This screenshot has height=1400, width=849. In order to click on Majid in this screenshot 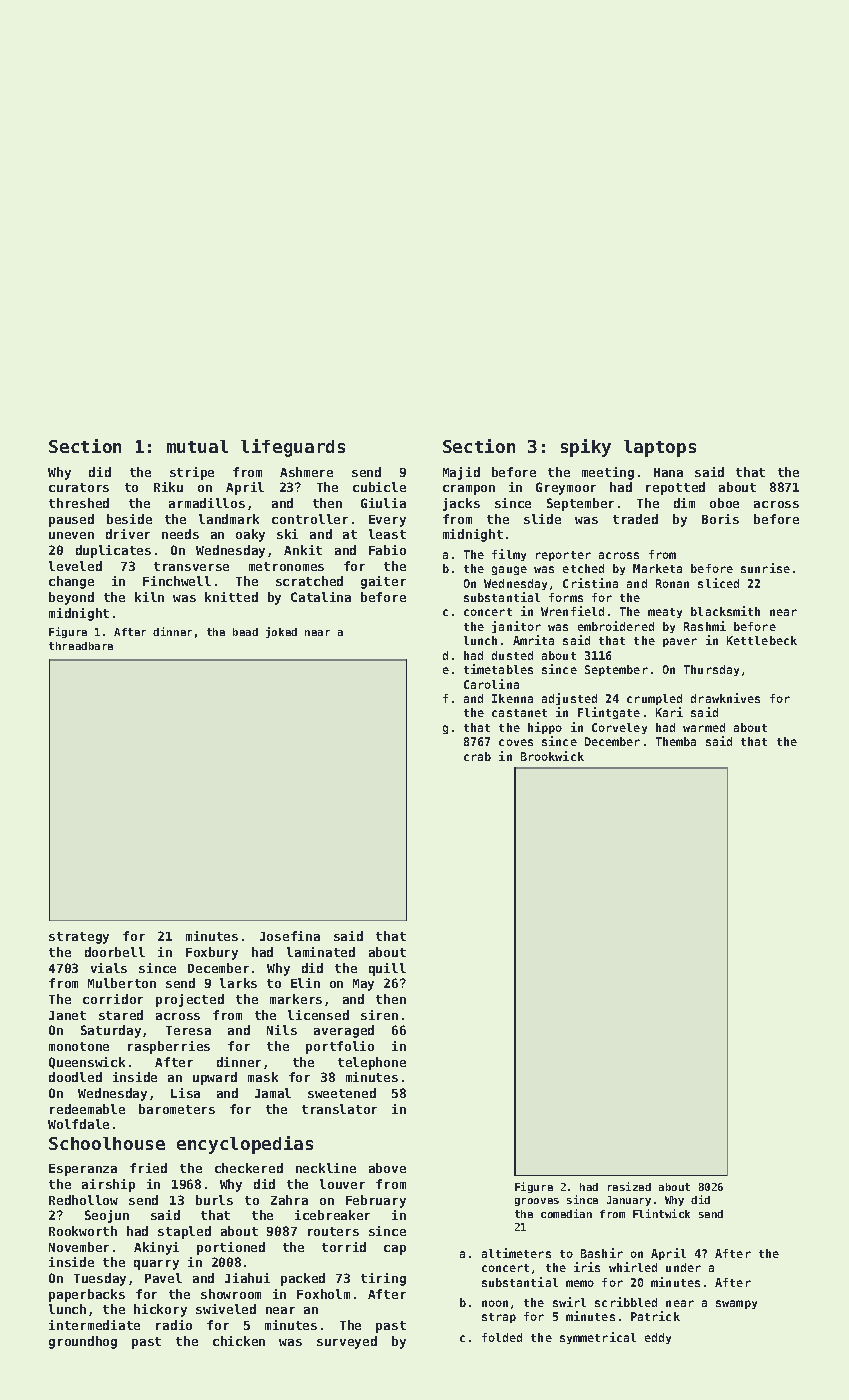, I will do `click(461, 473)`.
